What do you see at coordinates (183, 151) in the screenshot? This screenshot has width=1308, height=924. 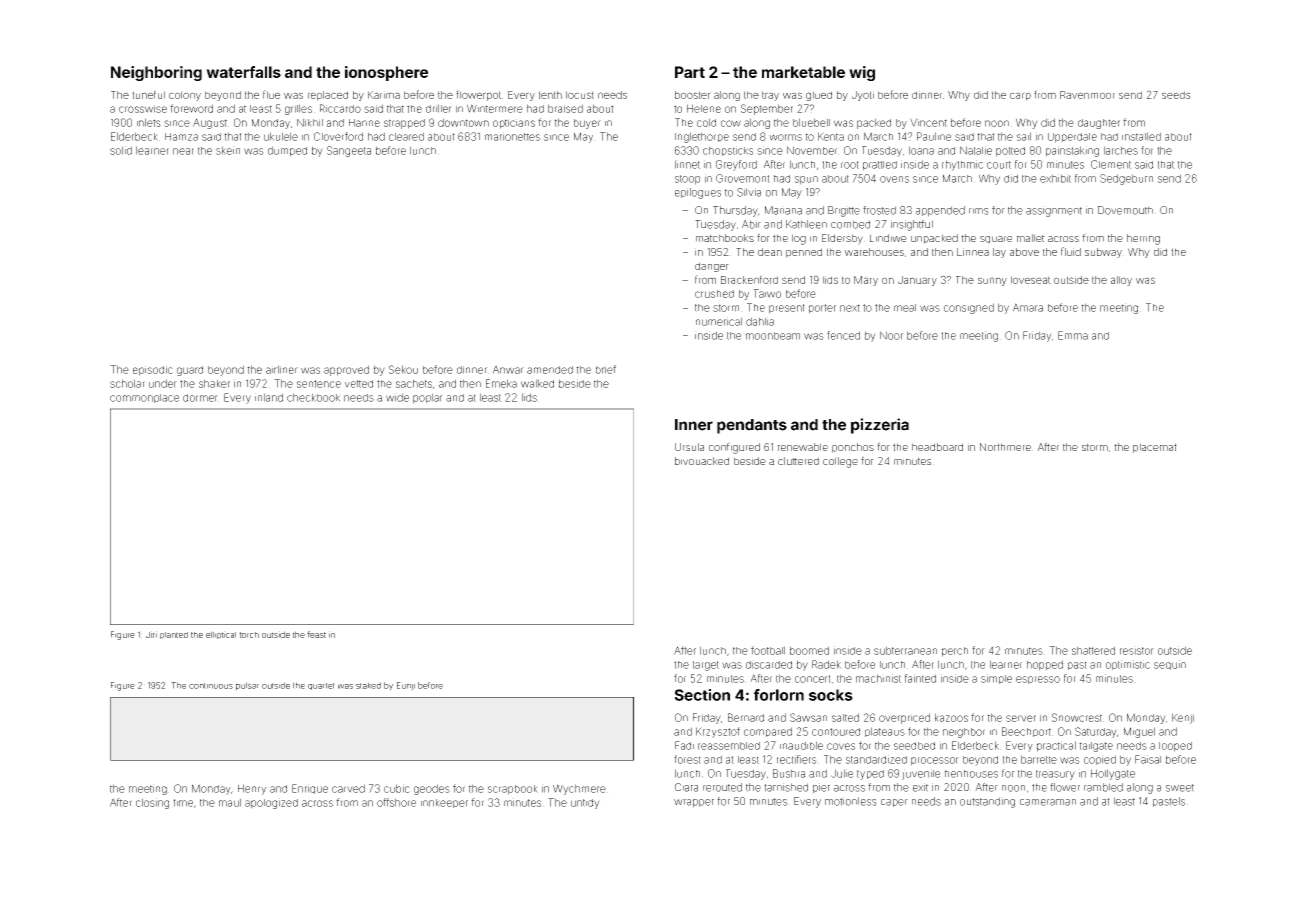 I see `near` at bounding box center [183, 151].
